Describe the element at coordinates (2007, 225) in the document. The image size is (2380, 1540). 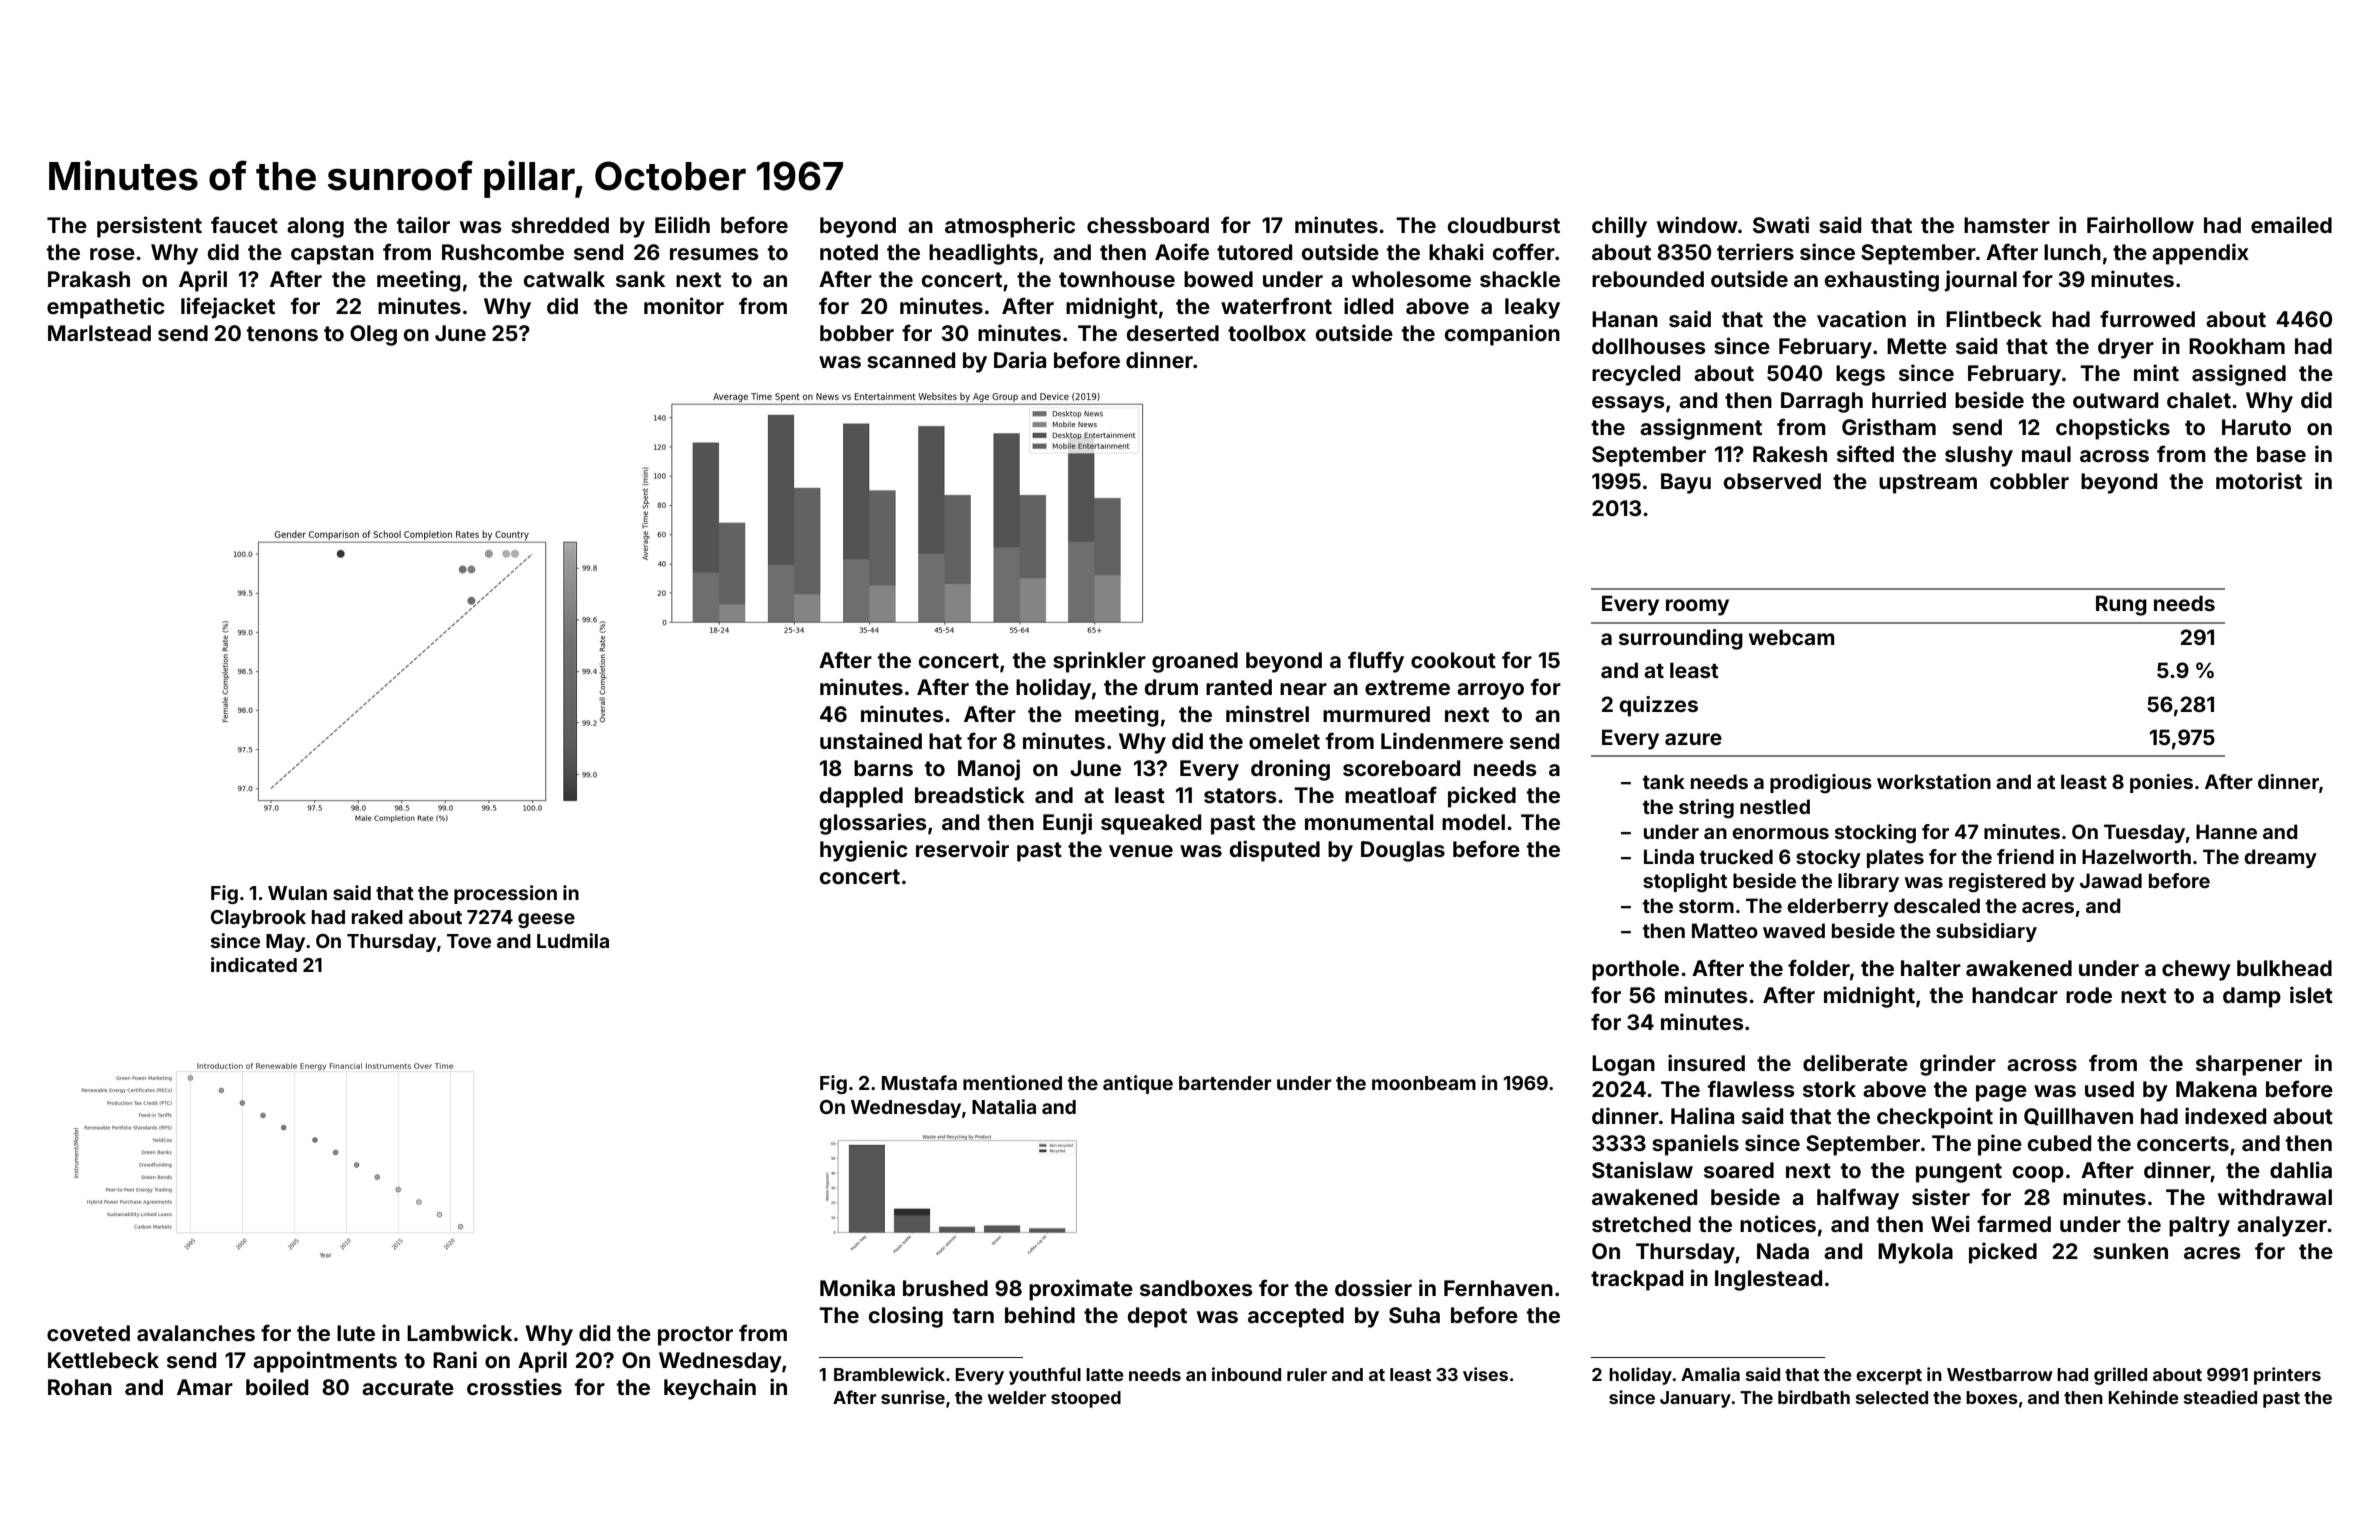
I see `hamster` at that location.
